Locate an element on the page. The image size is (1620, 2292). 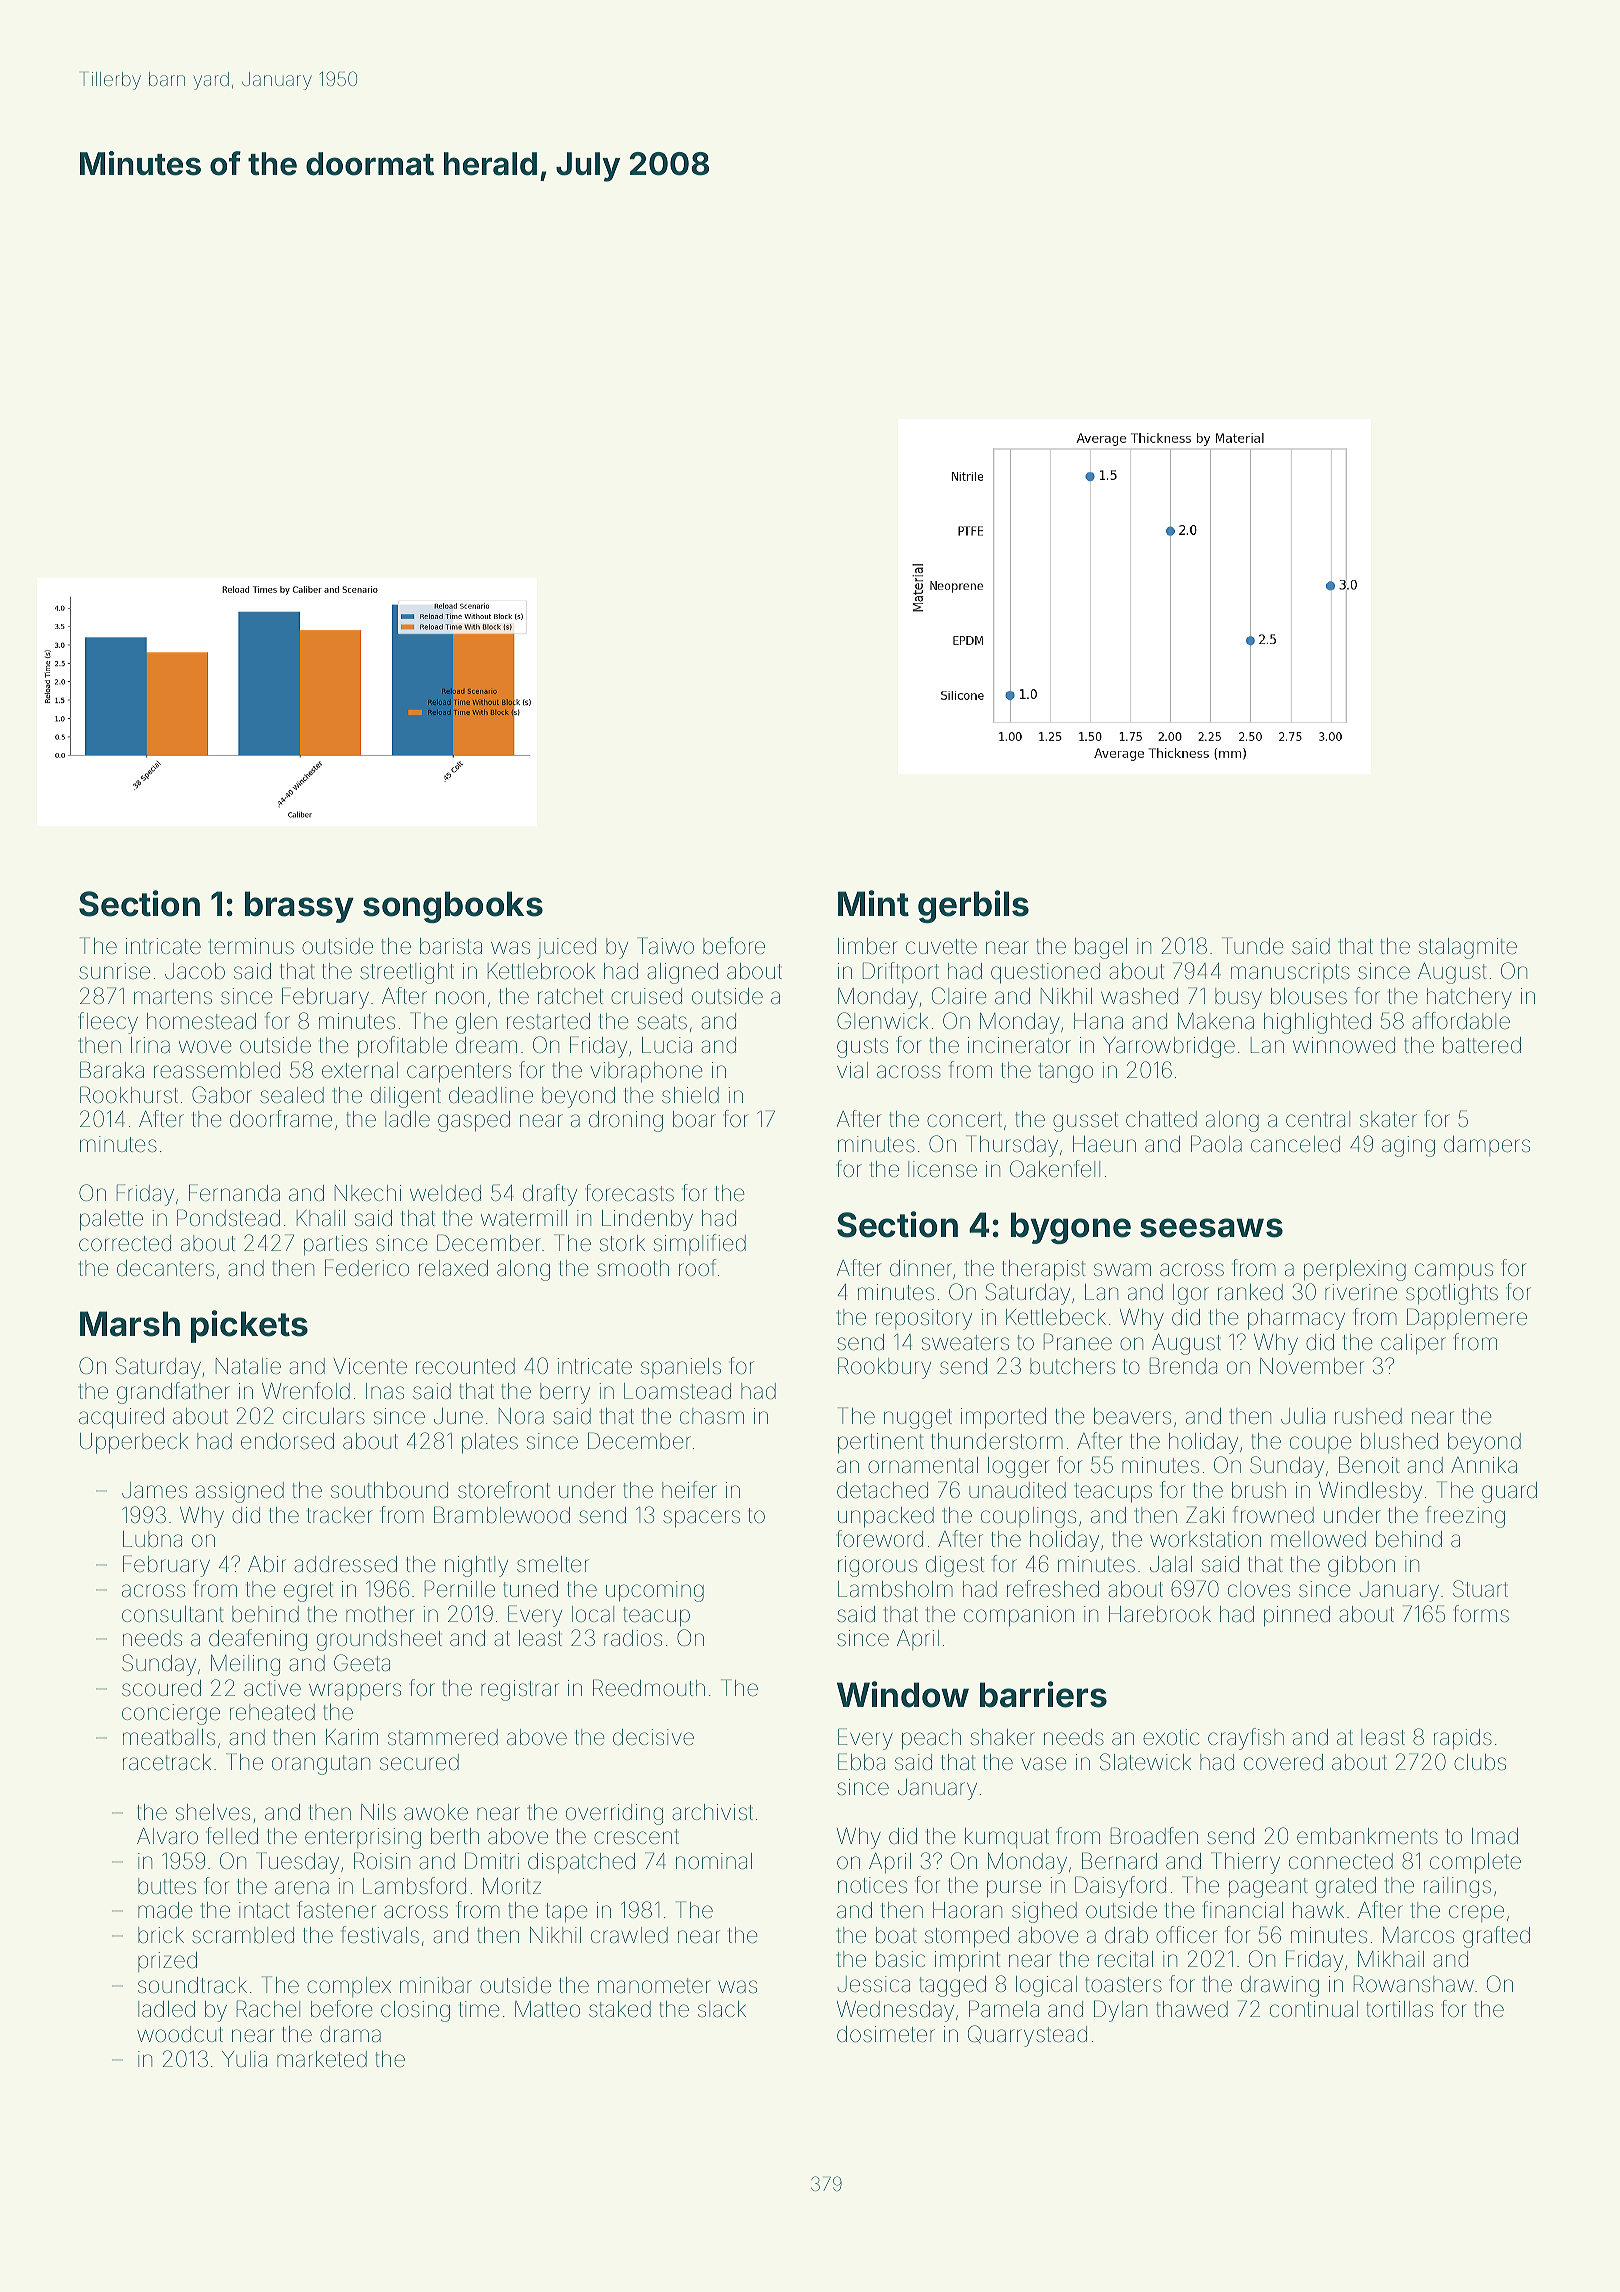
sweaters is located at coordinates (965, 1343).
